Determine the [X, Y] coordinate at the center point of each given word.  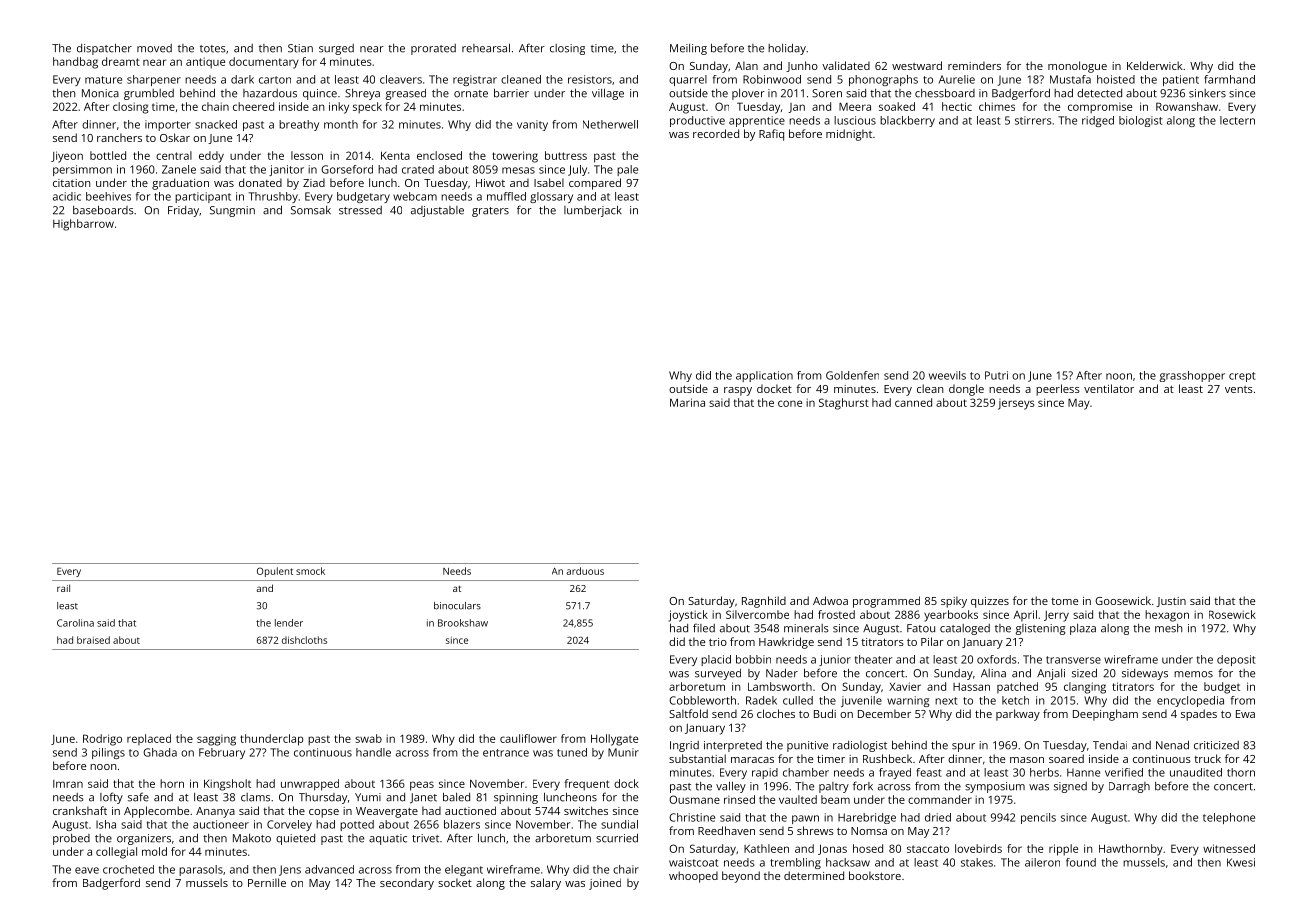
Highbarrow [83, 225]
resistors [590, 79]
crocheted [128, 869]
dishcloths [304, 640]
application [764, 376]
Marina [687, 402]
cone [790, 403]
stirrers [1033, 120]
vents [1239, 389]
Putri [996, 375]
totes [213, 49]
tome [1064, 601]
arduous [585, 571]
